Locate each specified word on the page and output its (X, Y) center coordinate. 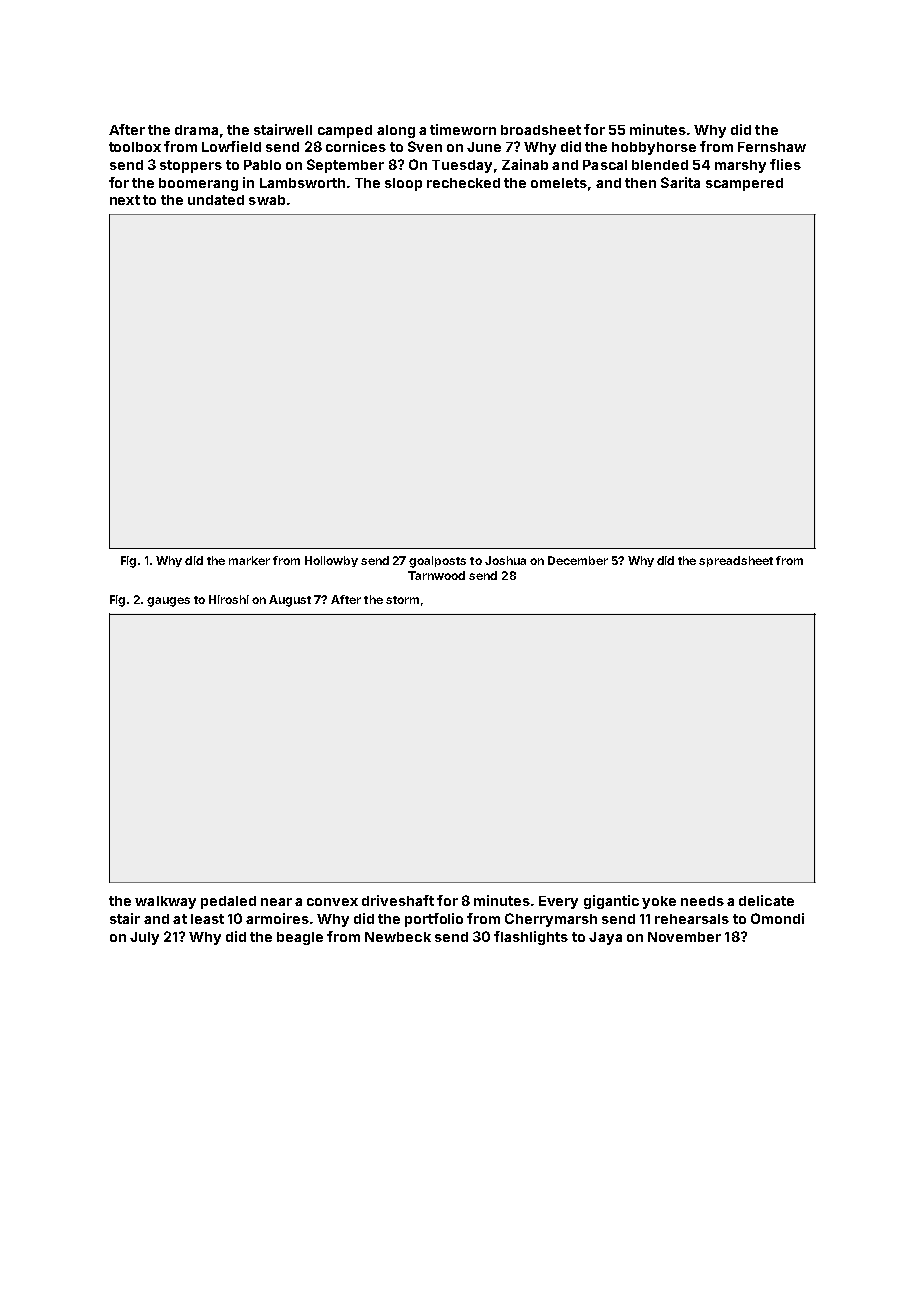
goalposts (437, 562)
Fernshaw (772, 147)
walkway (165, 902)
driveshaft (398, 900)
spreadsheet (736, 561)
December (578, 560)
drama (196, 130)
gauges (168, 602)
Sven (425, 146)
